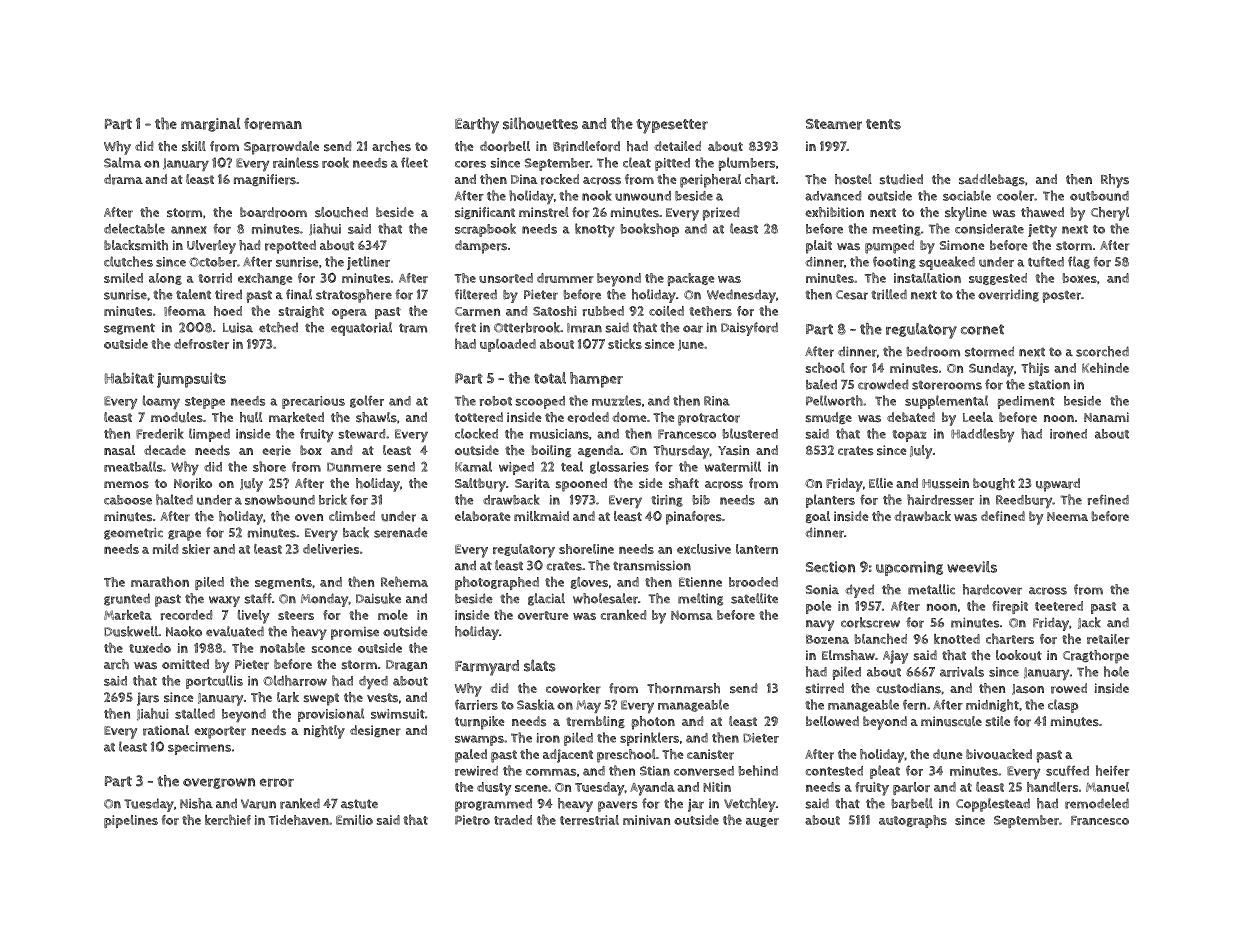  I want to click on tents, so click(883, 124).
